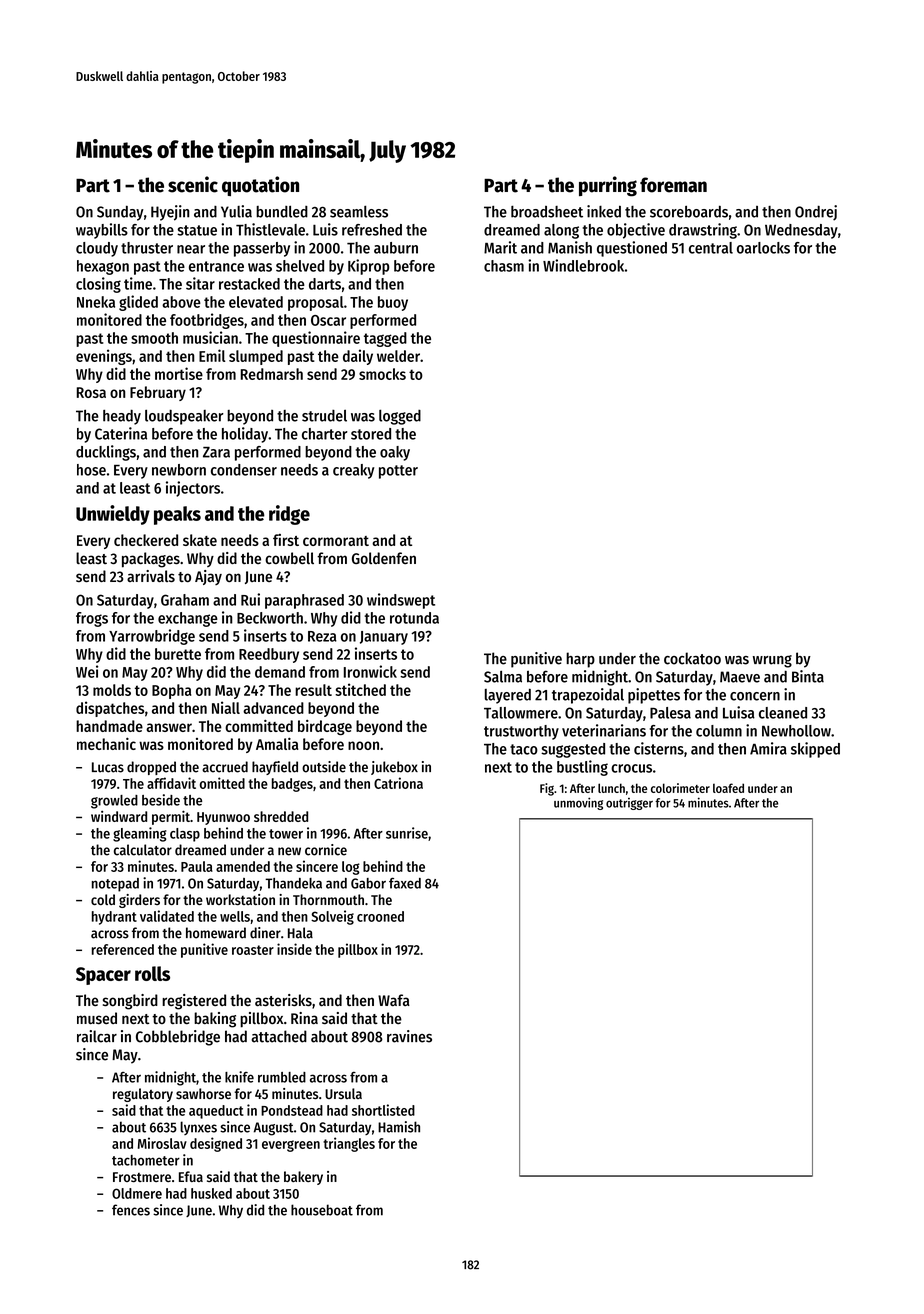 The width and height of the document is (924, 1314). Describe the element at coordinates (359, 212) in the document. I see `seamless` at that location.
